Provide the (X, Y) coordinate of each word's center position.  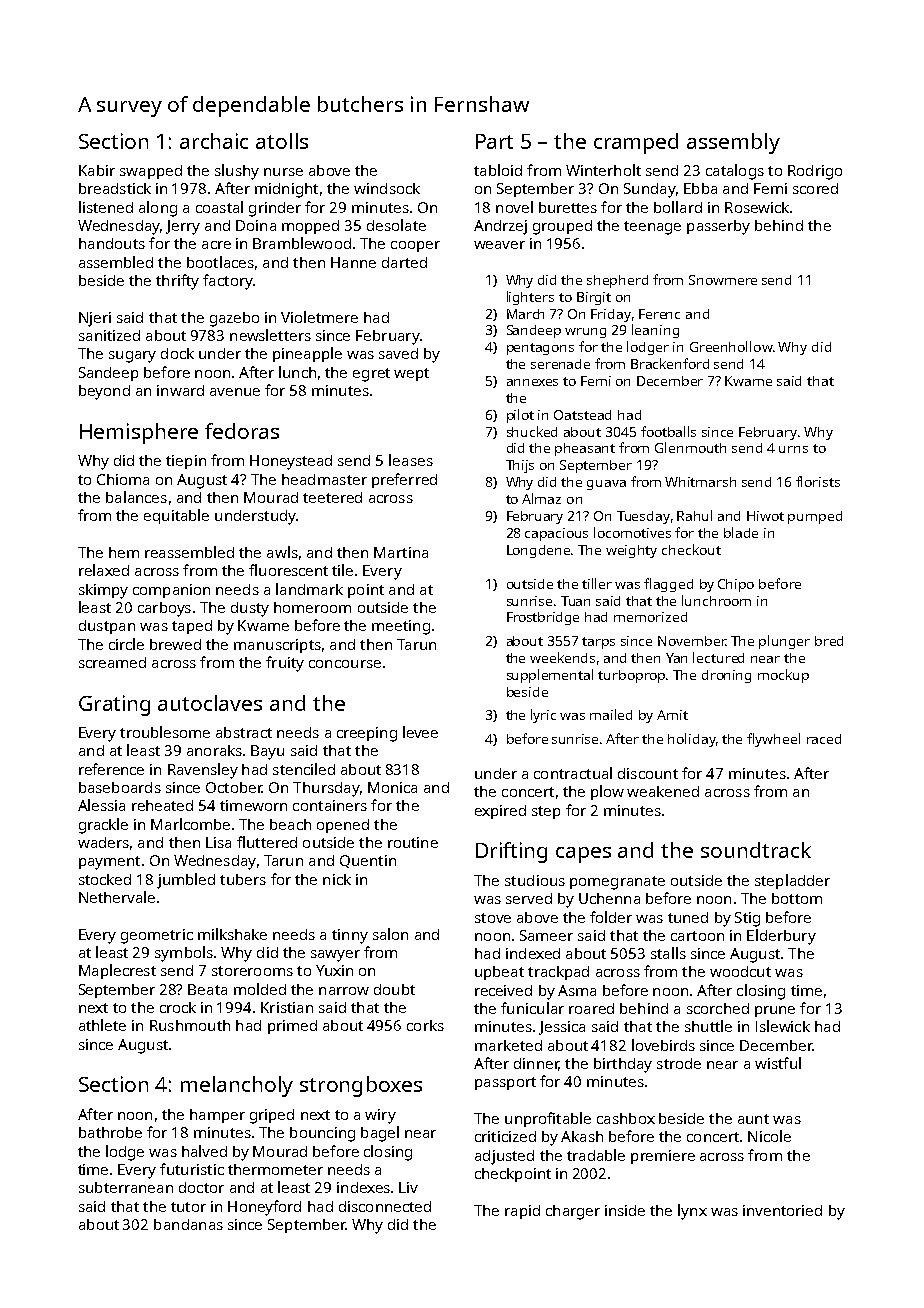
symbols (184, 954)
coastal (219, 207)
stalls (668, 953)
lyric (543, 716)
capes (583, 855)
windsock (387, 188)
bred (829, 641)
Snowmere (723, 280)
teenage (652, 228)
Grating (114, 705)
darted (404, 262)
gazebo (234, 319)
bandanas (188, 1224)
